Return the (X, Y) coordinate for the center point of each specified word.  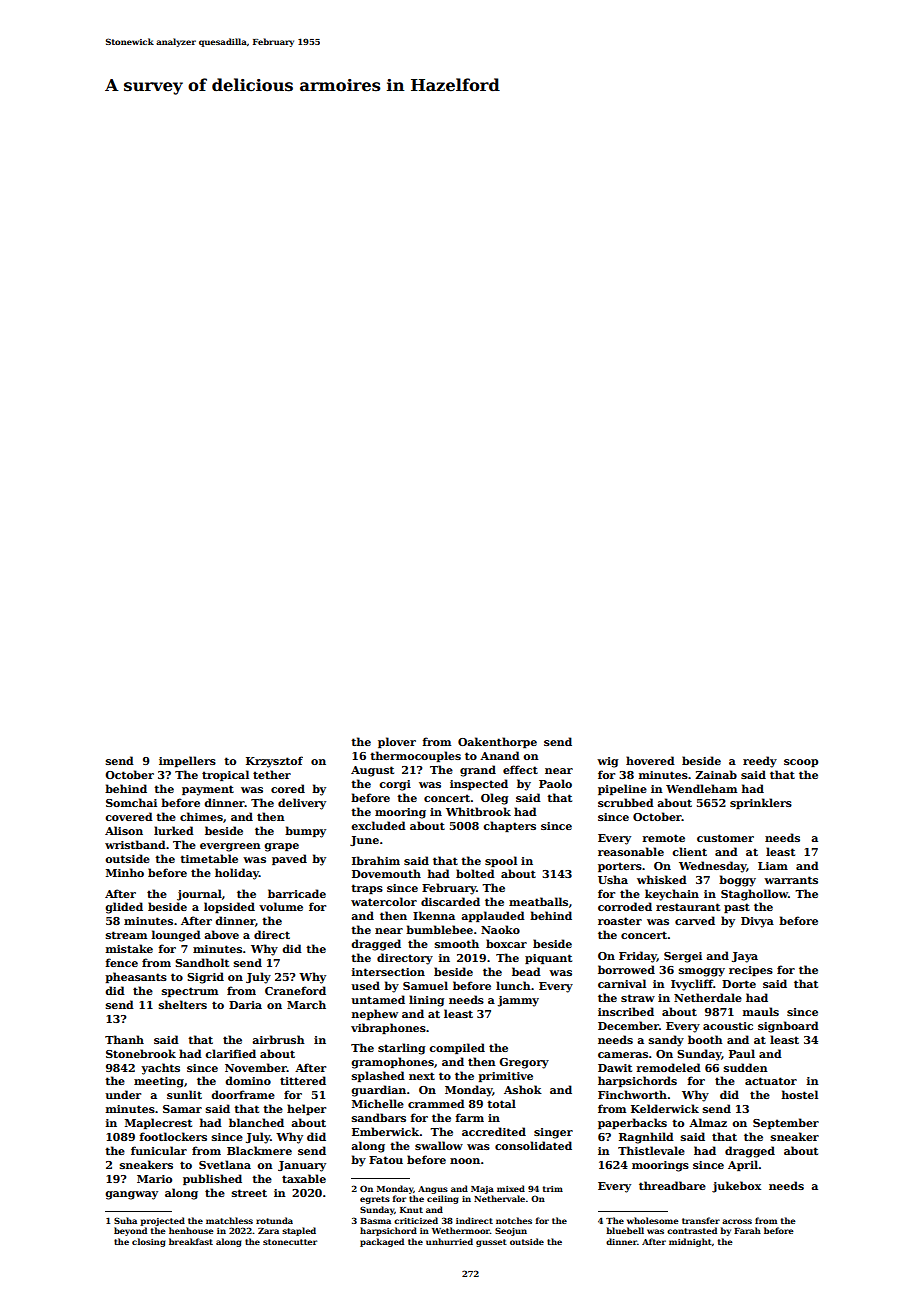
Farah (747, 1230)
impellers (187, 761)
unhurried (449, 1241)
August (372, 771)
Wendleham (701, 788)
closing (149, 1242)
